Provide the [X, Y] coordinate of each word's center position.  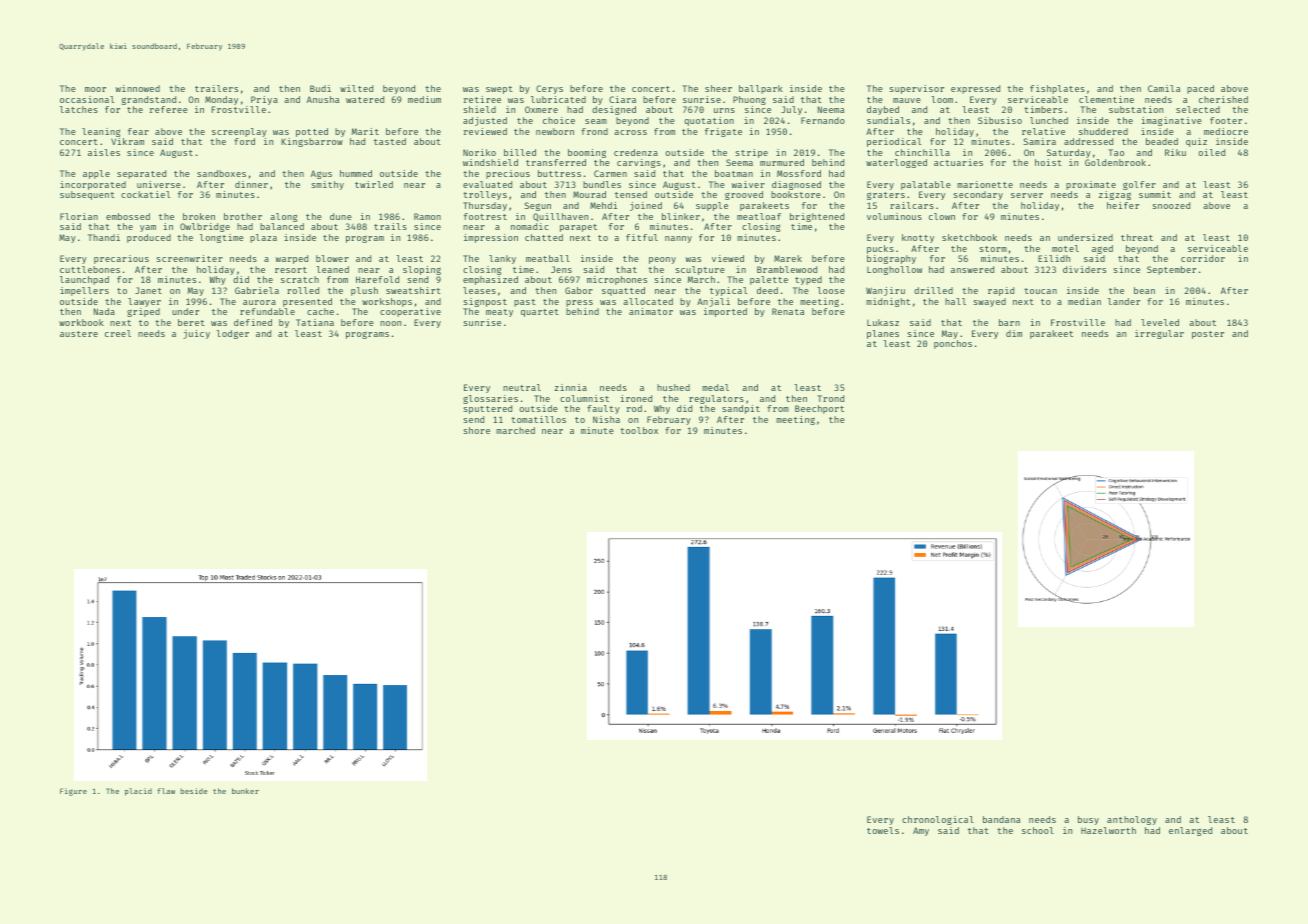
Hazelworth [1108, 830]
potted [312, 132]
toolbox [639, 430]
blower [332, 258]
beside [194, 791]
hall [955, 301]
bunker [245, 791]
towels [883, 830]
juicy [196, 334]
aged [1102, 249]
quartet [540, 313]
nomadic [530, 226]
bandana [1001, 819]
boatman [734, 173]
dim [1014, 333]
